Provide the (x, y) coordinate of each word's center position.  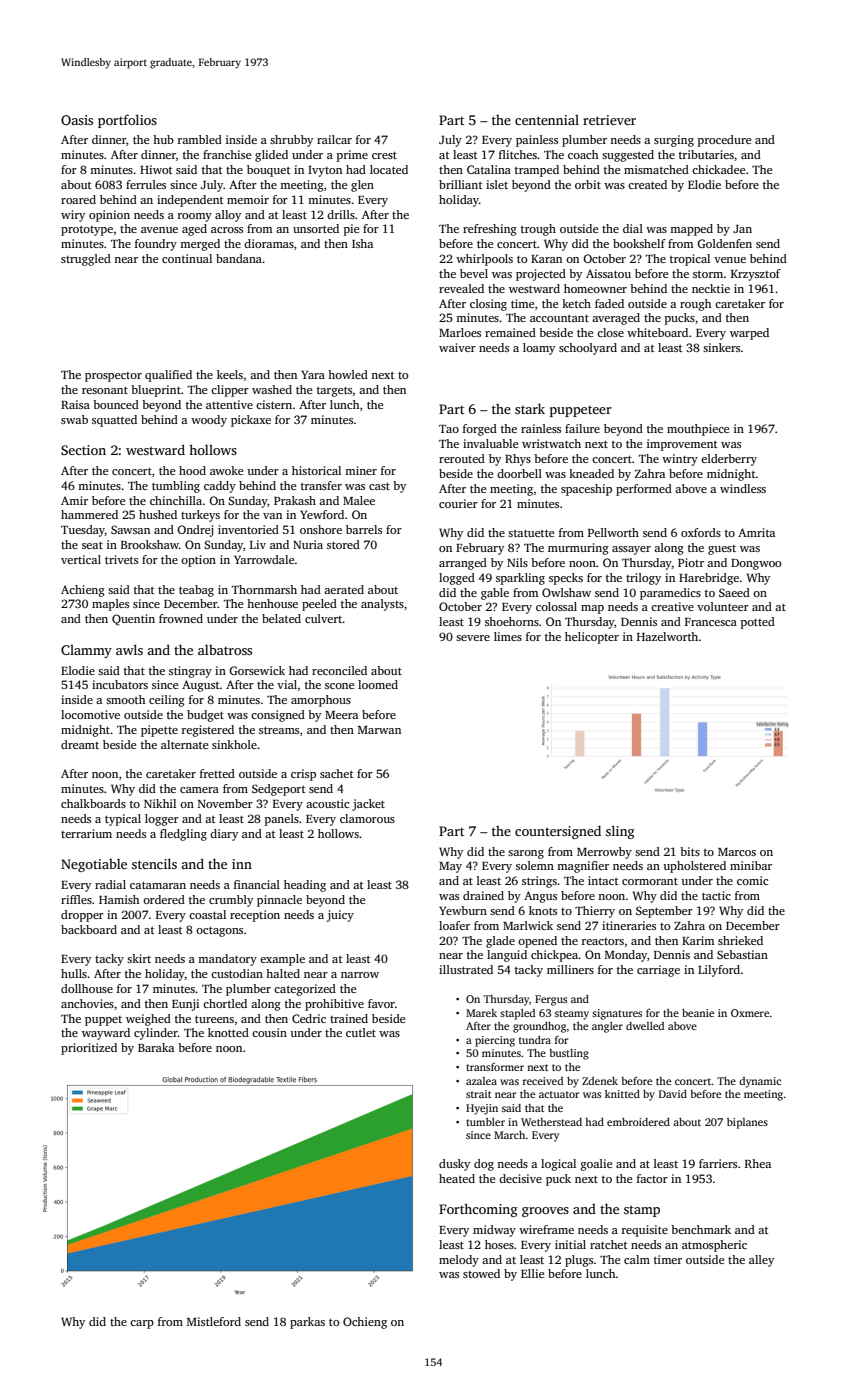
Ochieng (365, 1323)
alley (761, 1261)
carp (142, 1324)
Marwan (379, 730)
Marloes (460, 332)
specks (566, 579)
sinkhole (234, 744)
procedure (724, 141)
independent (190, 201)
